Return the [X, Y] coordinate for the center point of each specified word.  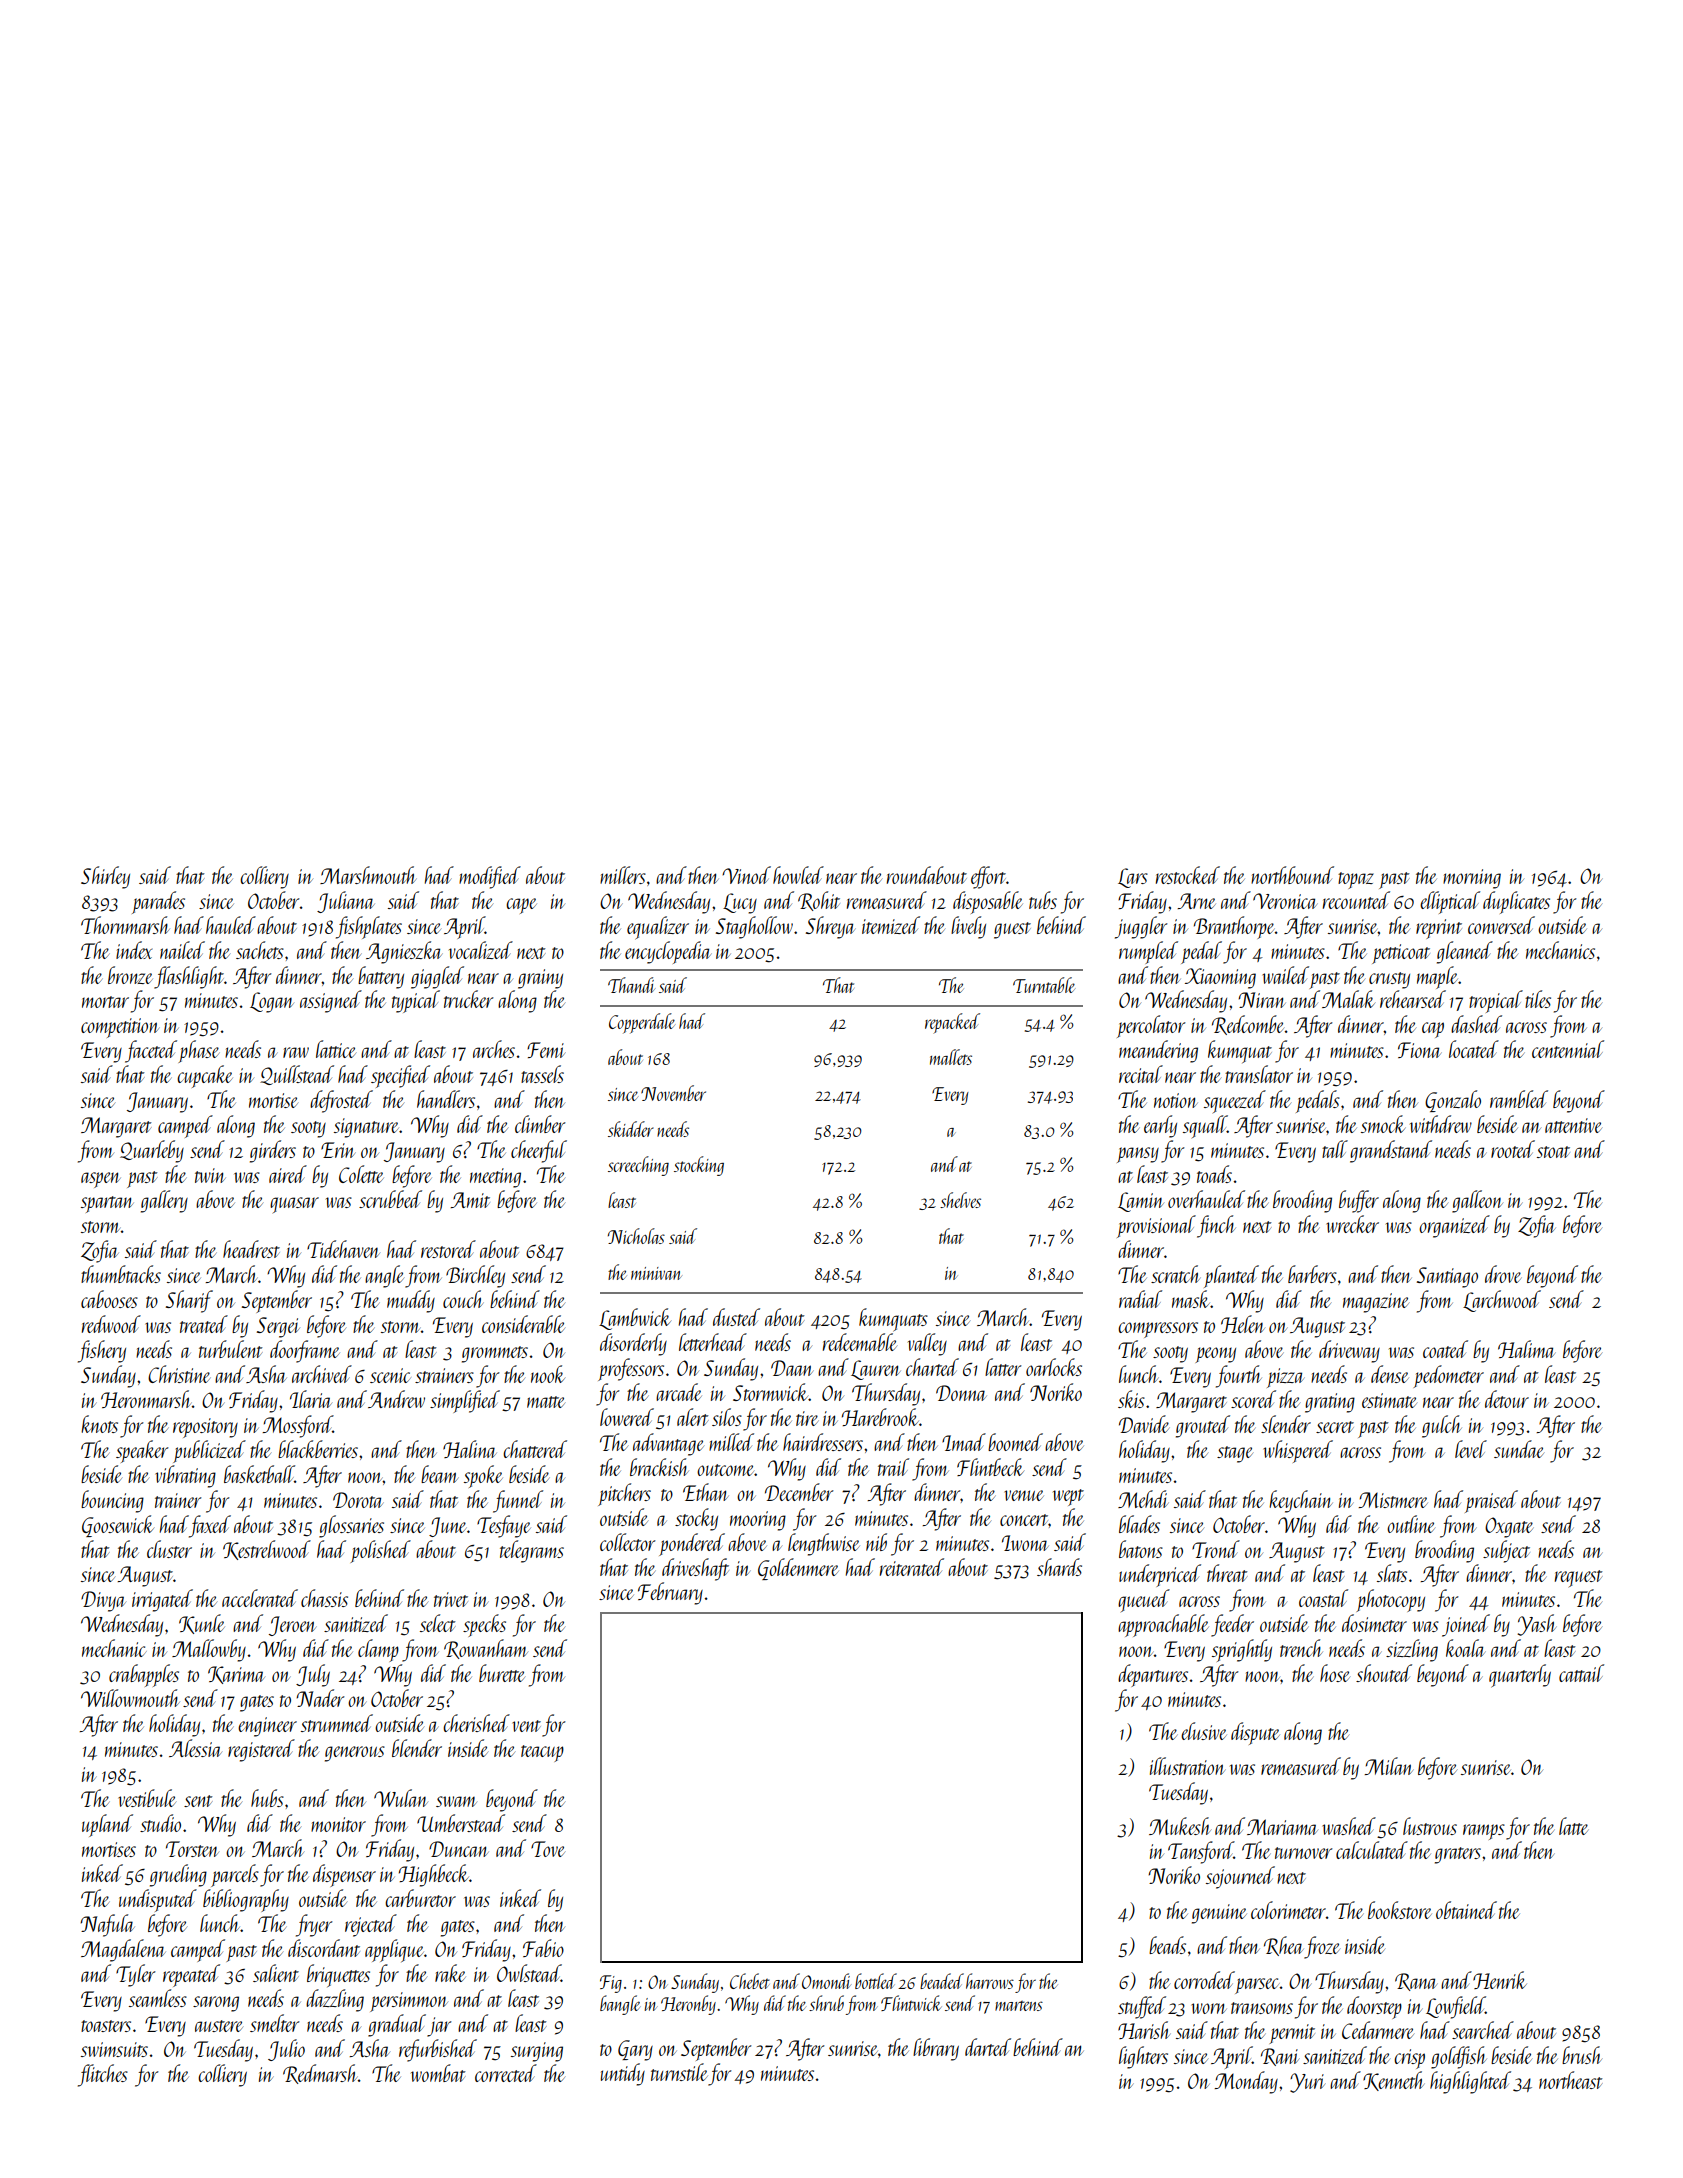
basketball [259, 1474]
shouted [1384, 1673]
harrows [990, 1981]
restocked [1188, 875]
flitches [103, 2075]
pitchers [624, 1494]
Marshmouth [368, 875]
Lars [1133, 878]
